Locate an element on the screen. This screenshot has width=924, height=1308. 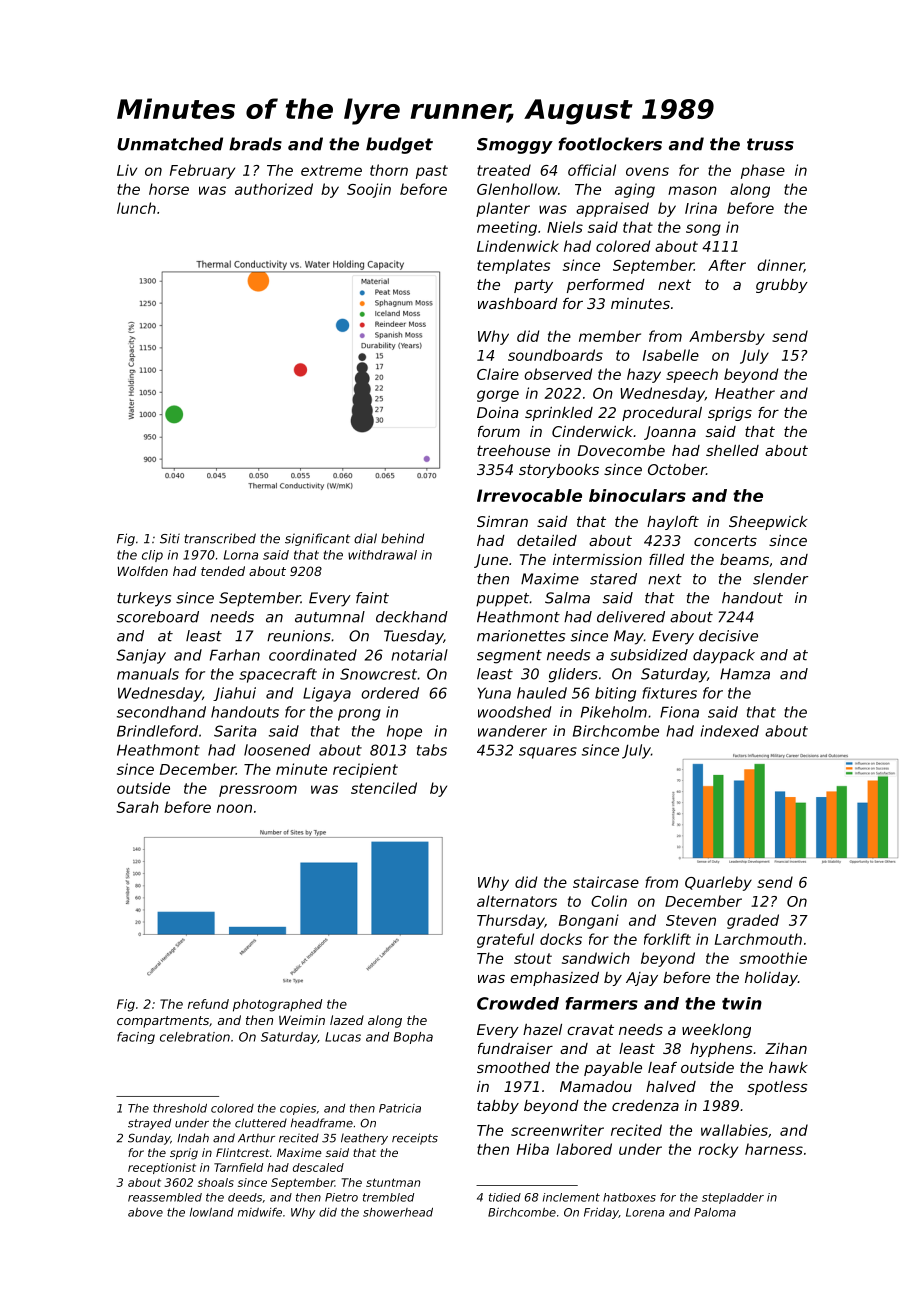
Smoggy is located at coordinates (515, 146).
